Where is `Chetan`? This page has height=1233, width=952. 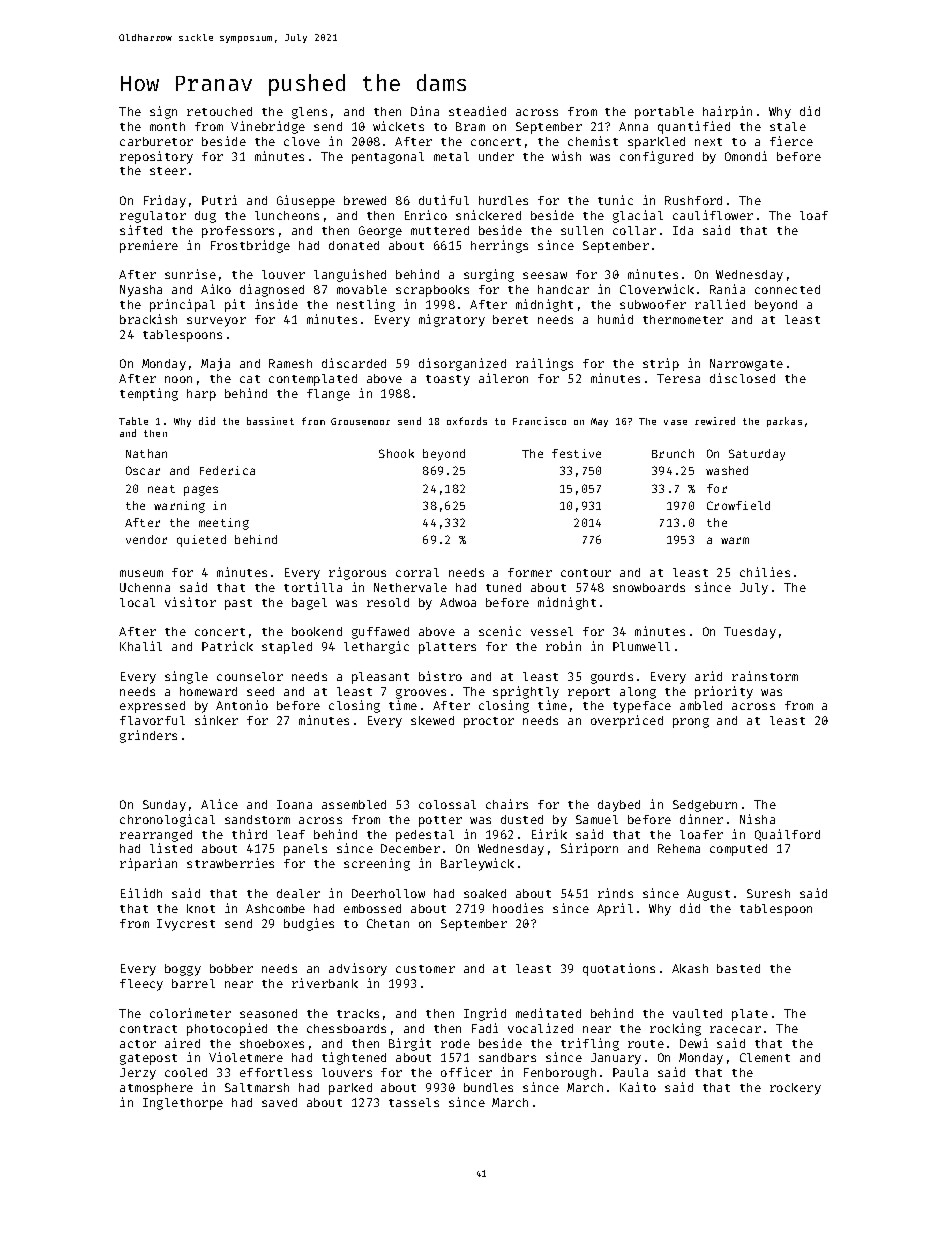
Chetan is located at coordinates (388, 923).
